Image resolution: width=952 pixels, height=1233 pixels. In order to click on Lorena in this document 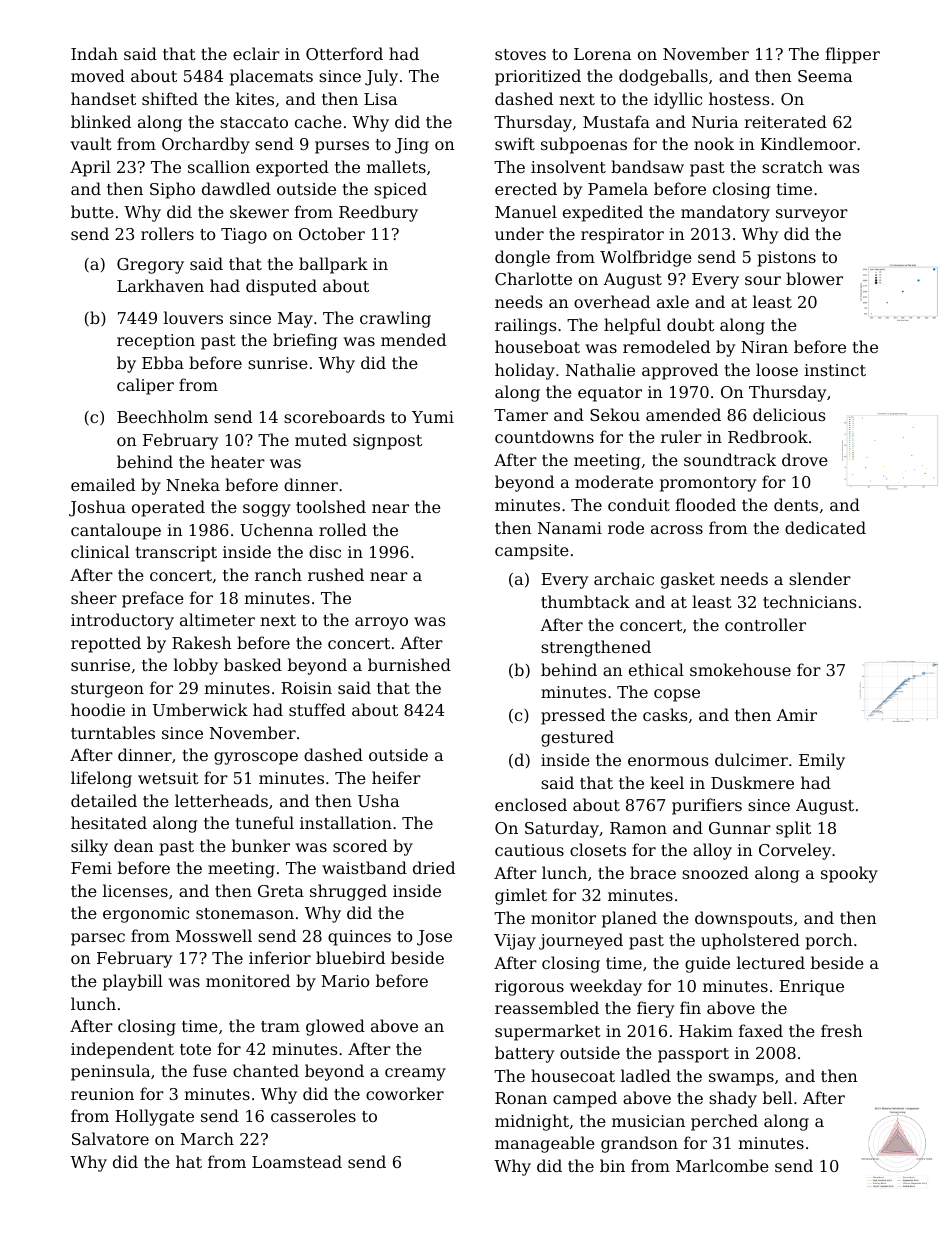, I will do `click(602, 54)`.
